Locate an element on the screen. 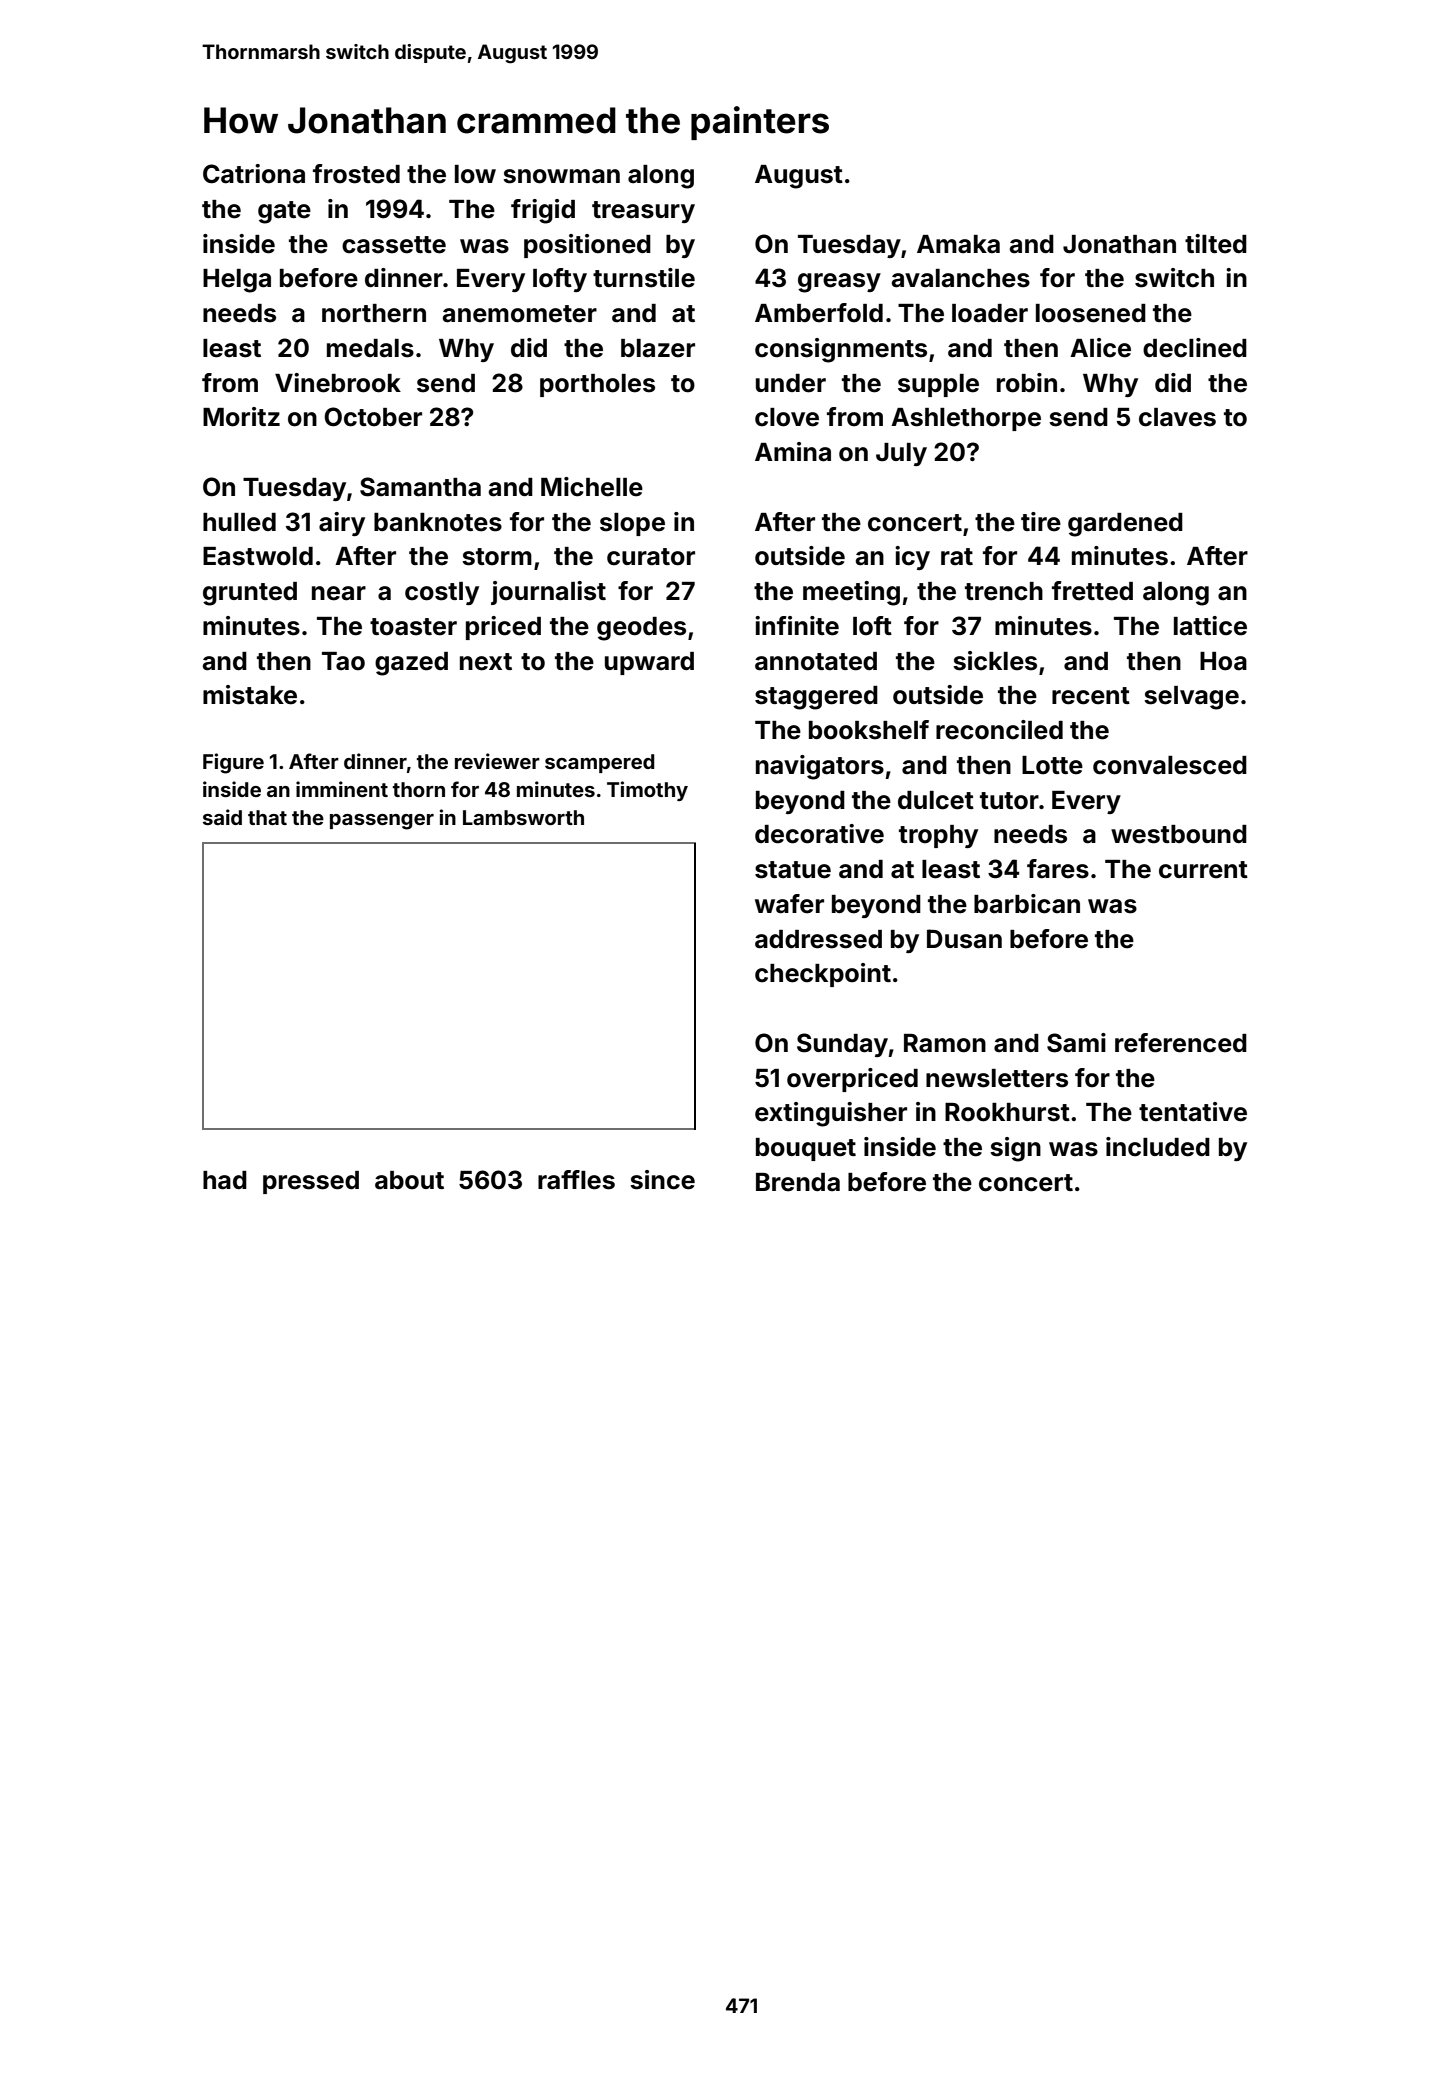 The height and width of the screenshot is (2100, 1450). loader is located at coordinates (990, 313).
